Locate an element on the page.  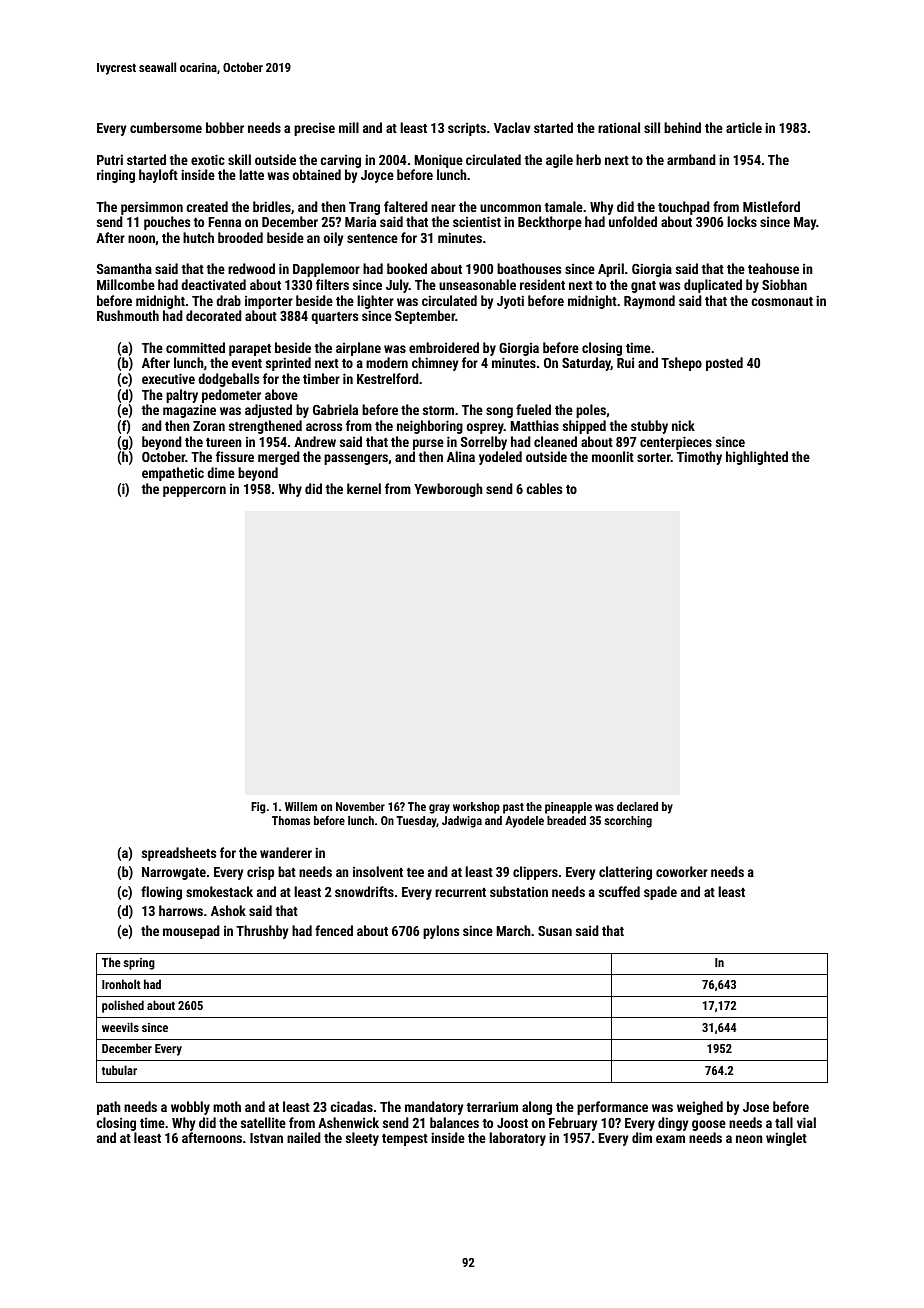
Fig is located at coordinates (258, 808).
